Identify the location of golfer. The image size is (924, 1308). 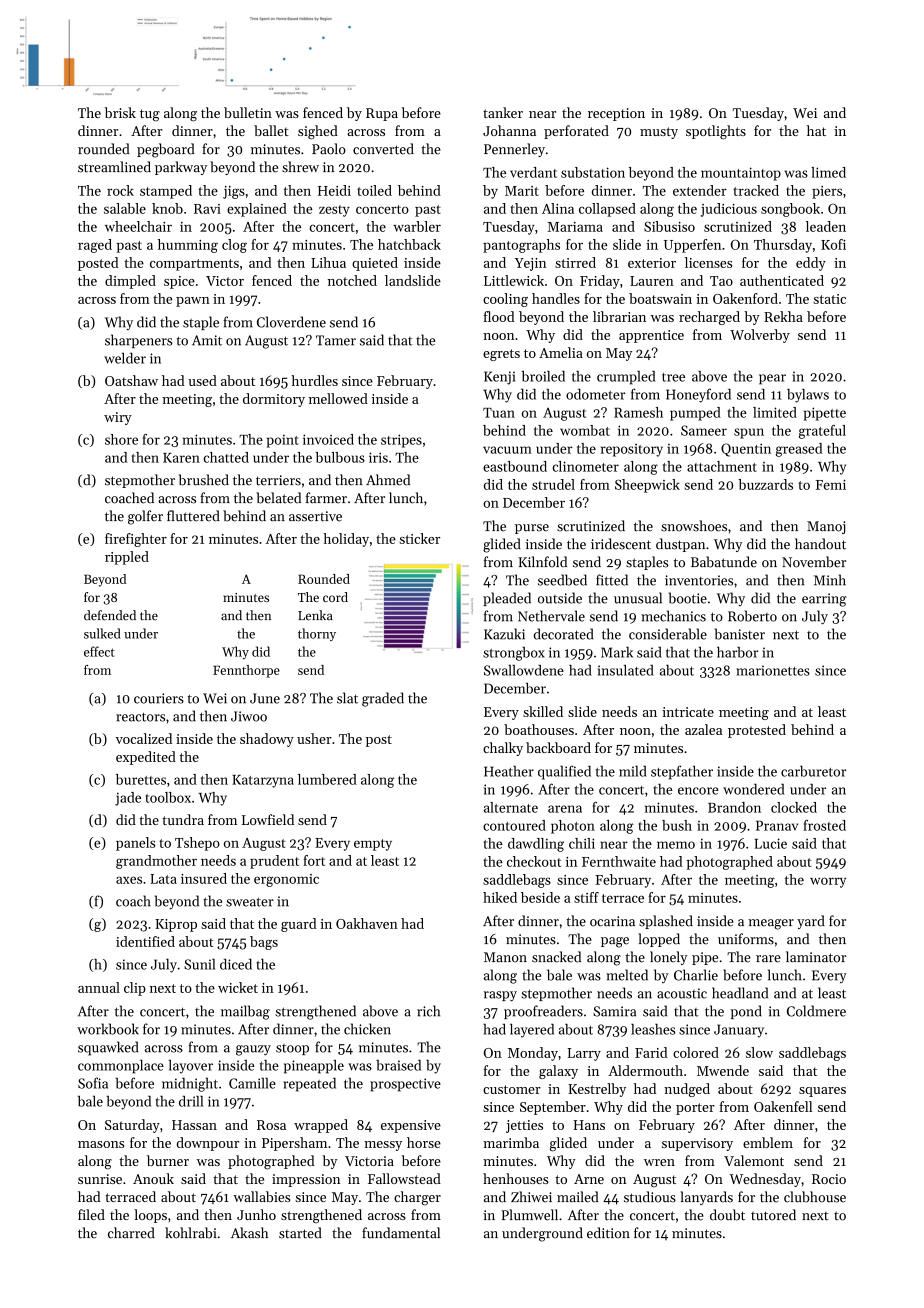
(145, 517).
